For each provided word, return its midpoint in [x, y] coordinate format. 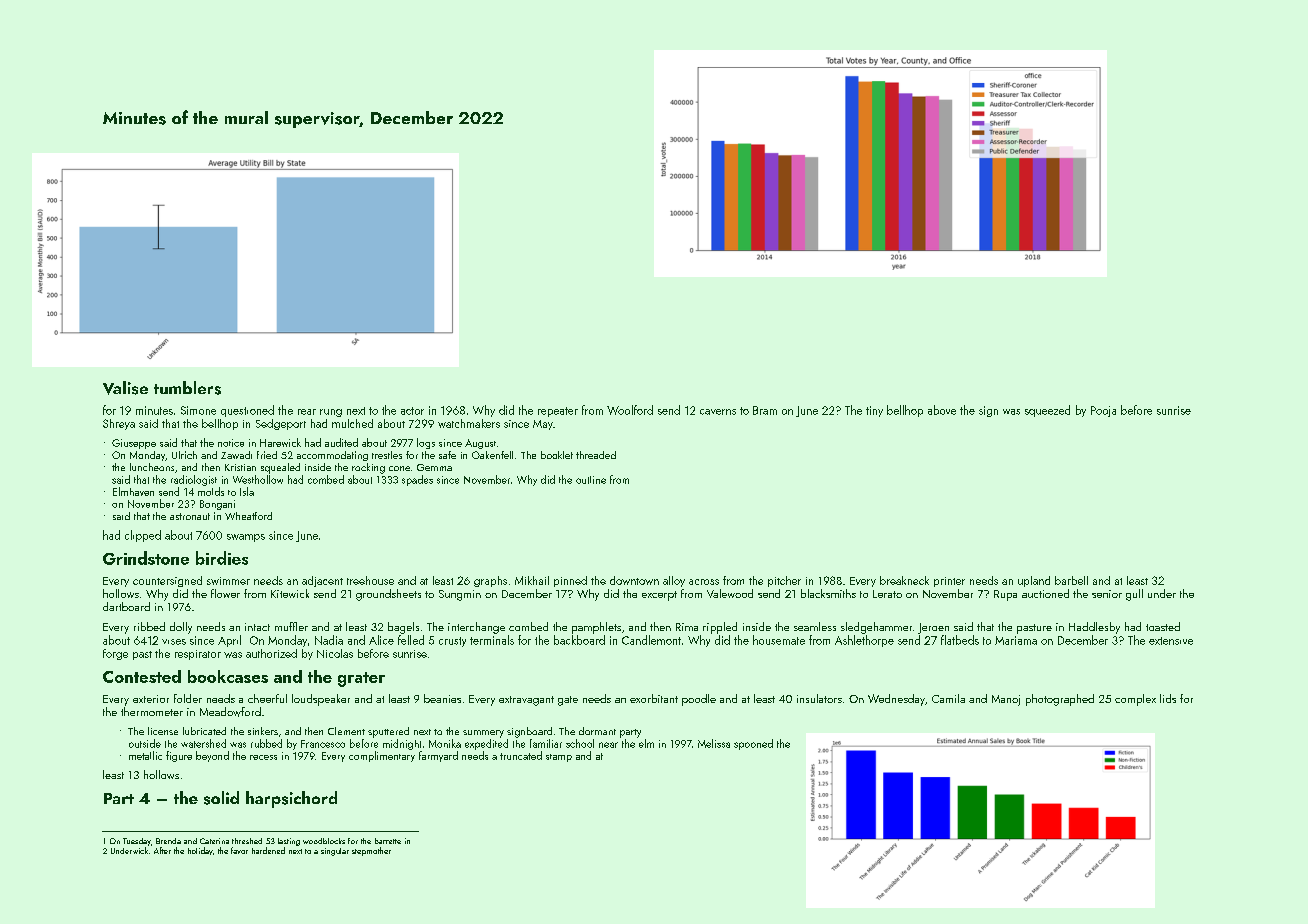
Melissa [714, 743]
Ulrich [184, 455]
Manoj [1006, 700]
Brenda [168, 841]
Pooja [1103, 411]
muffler [291, 626]
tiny [874, 411]
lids [1168, 698]
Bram [765, 410]
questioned [247, 411]
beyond [212, 756]
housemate [779, 640]
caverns [718, 412]
